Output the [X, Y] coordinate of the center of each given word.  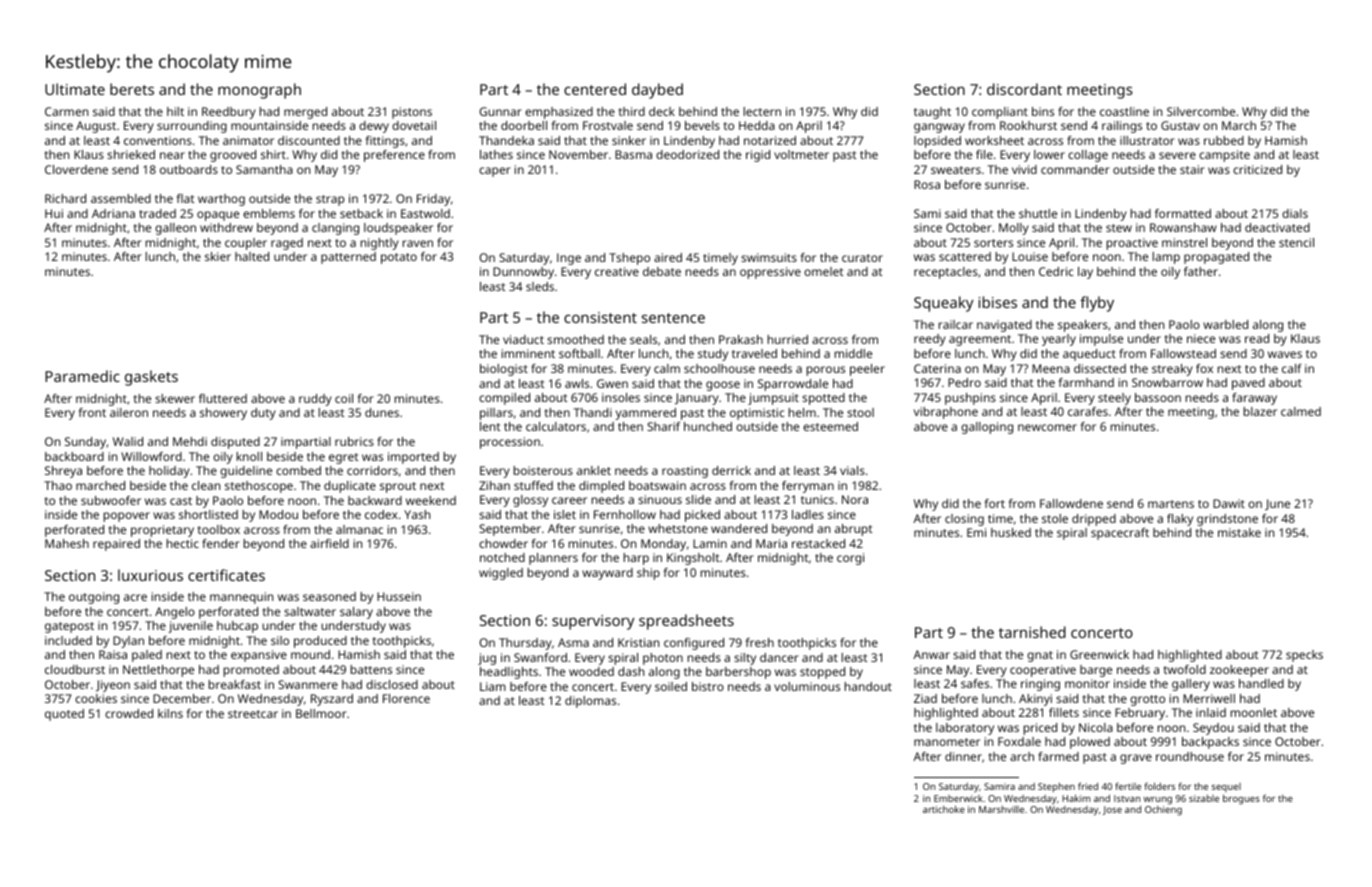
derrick [731, 470]
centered [595, 89]
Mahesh [67, 543]
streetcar [253, 714]
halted [252, 256]
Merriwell [1209, 698]
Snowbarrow [1167, 382]
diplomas [590, 702]
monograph [259, 91]
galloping [987, 428]
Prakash [741, 339]
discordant [1024, 89]
